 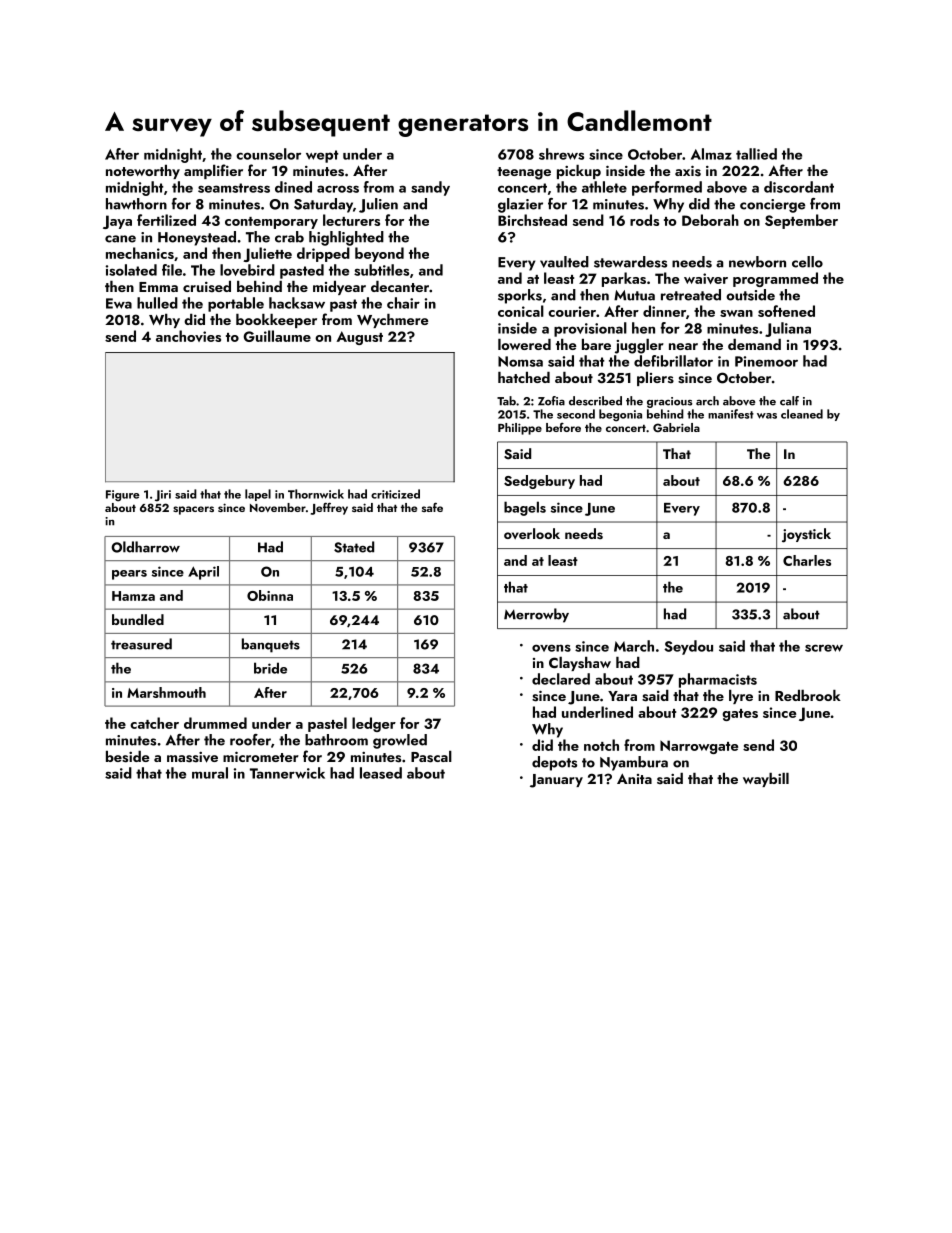 What do you see at coordinates (711, 154) in the image?
I see `Almaz` at bounding box center [711, 154].
